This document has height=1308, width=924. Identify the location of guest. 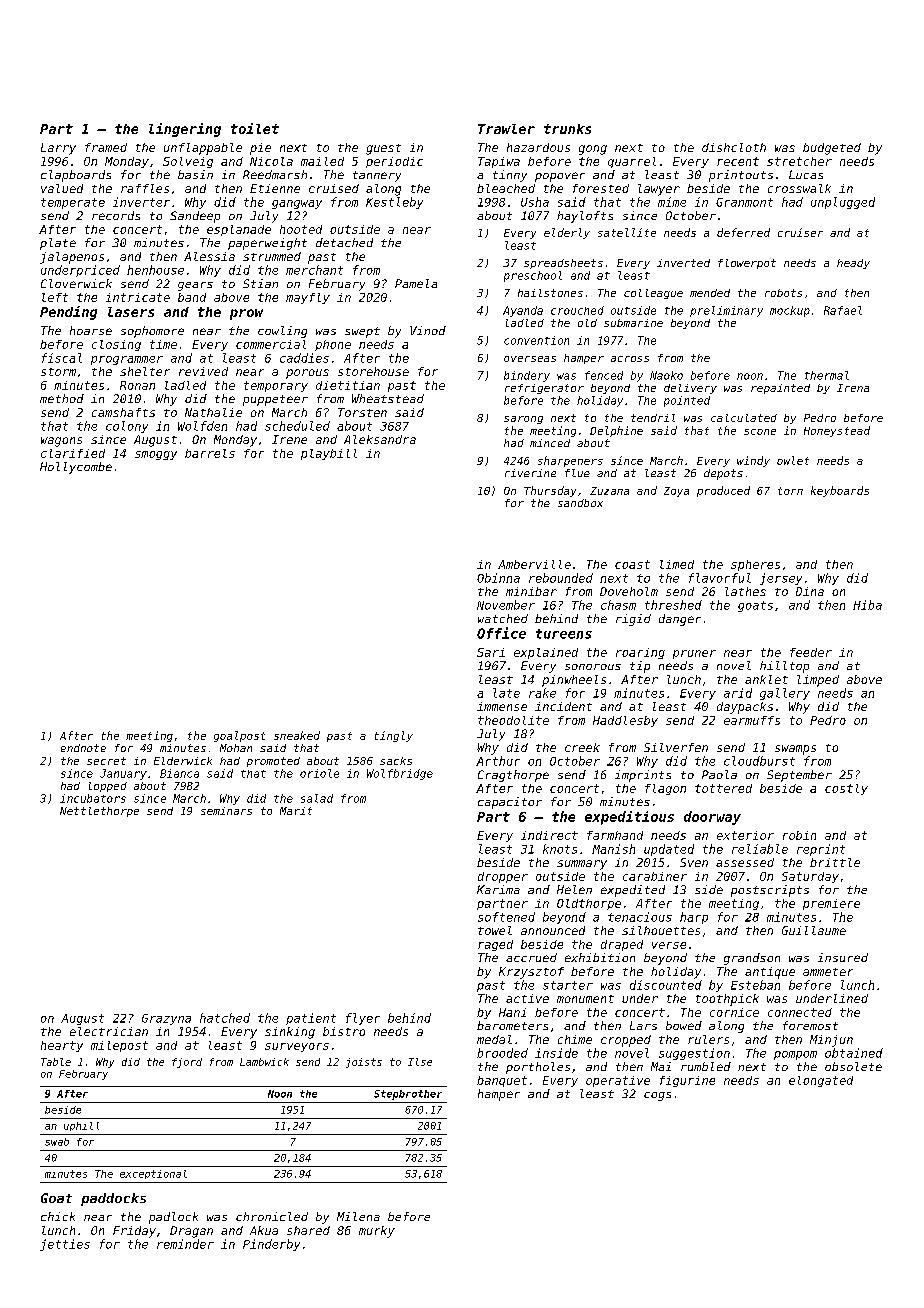
(383, 149).
